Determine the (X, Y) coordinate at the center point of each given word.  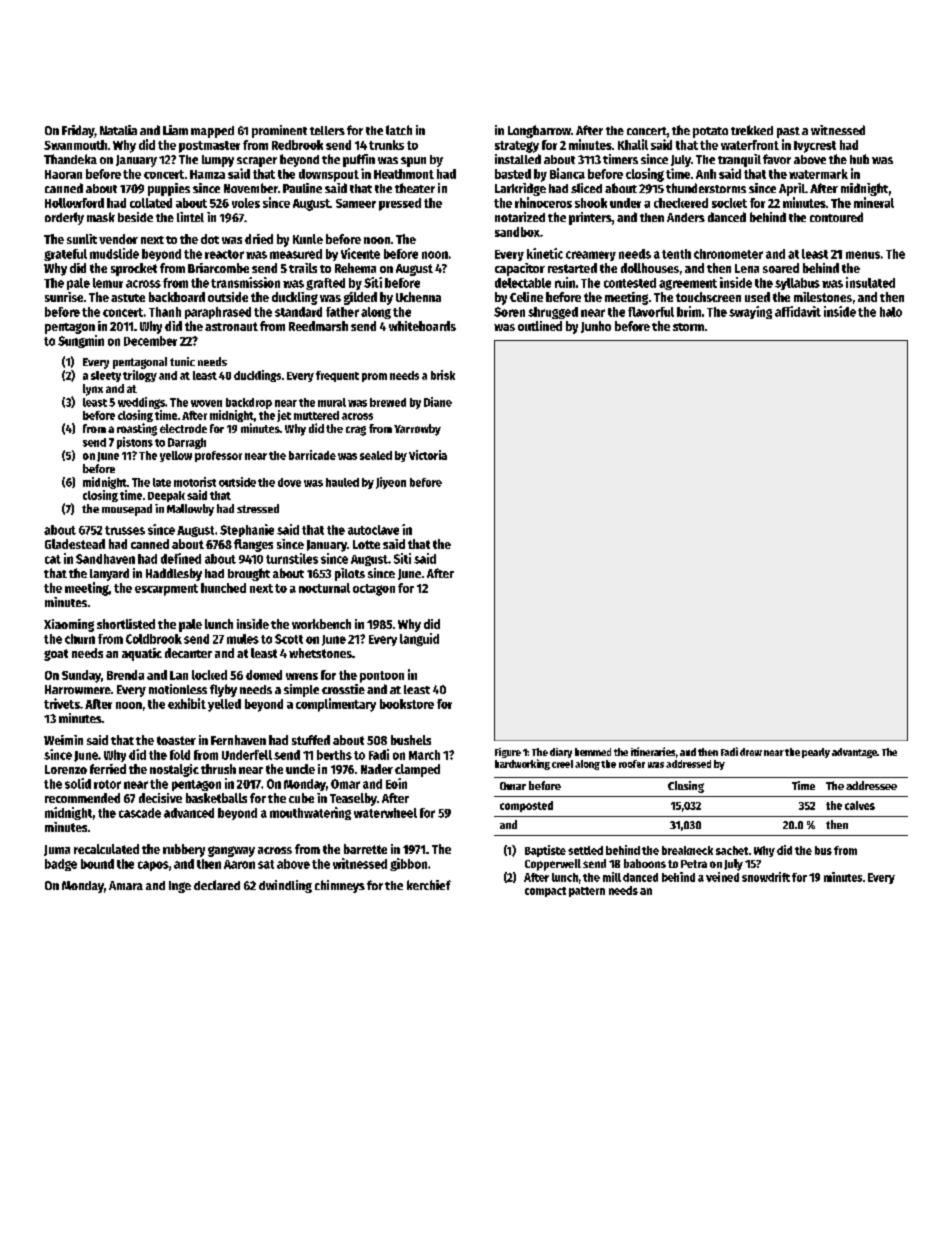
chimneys (340, 886)
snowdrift (766, 877)
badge (61, 865)
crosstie (343, 689)
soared (781, 268)
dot (210, 239)
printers (590, 218)
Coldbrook (154, 639)
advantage (854, 753)
